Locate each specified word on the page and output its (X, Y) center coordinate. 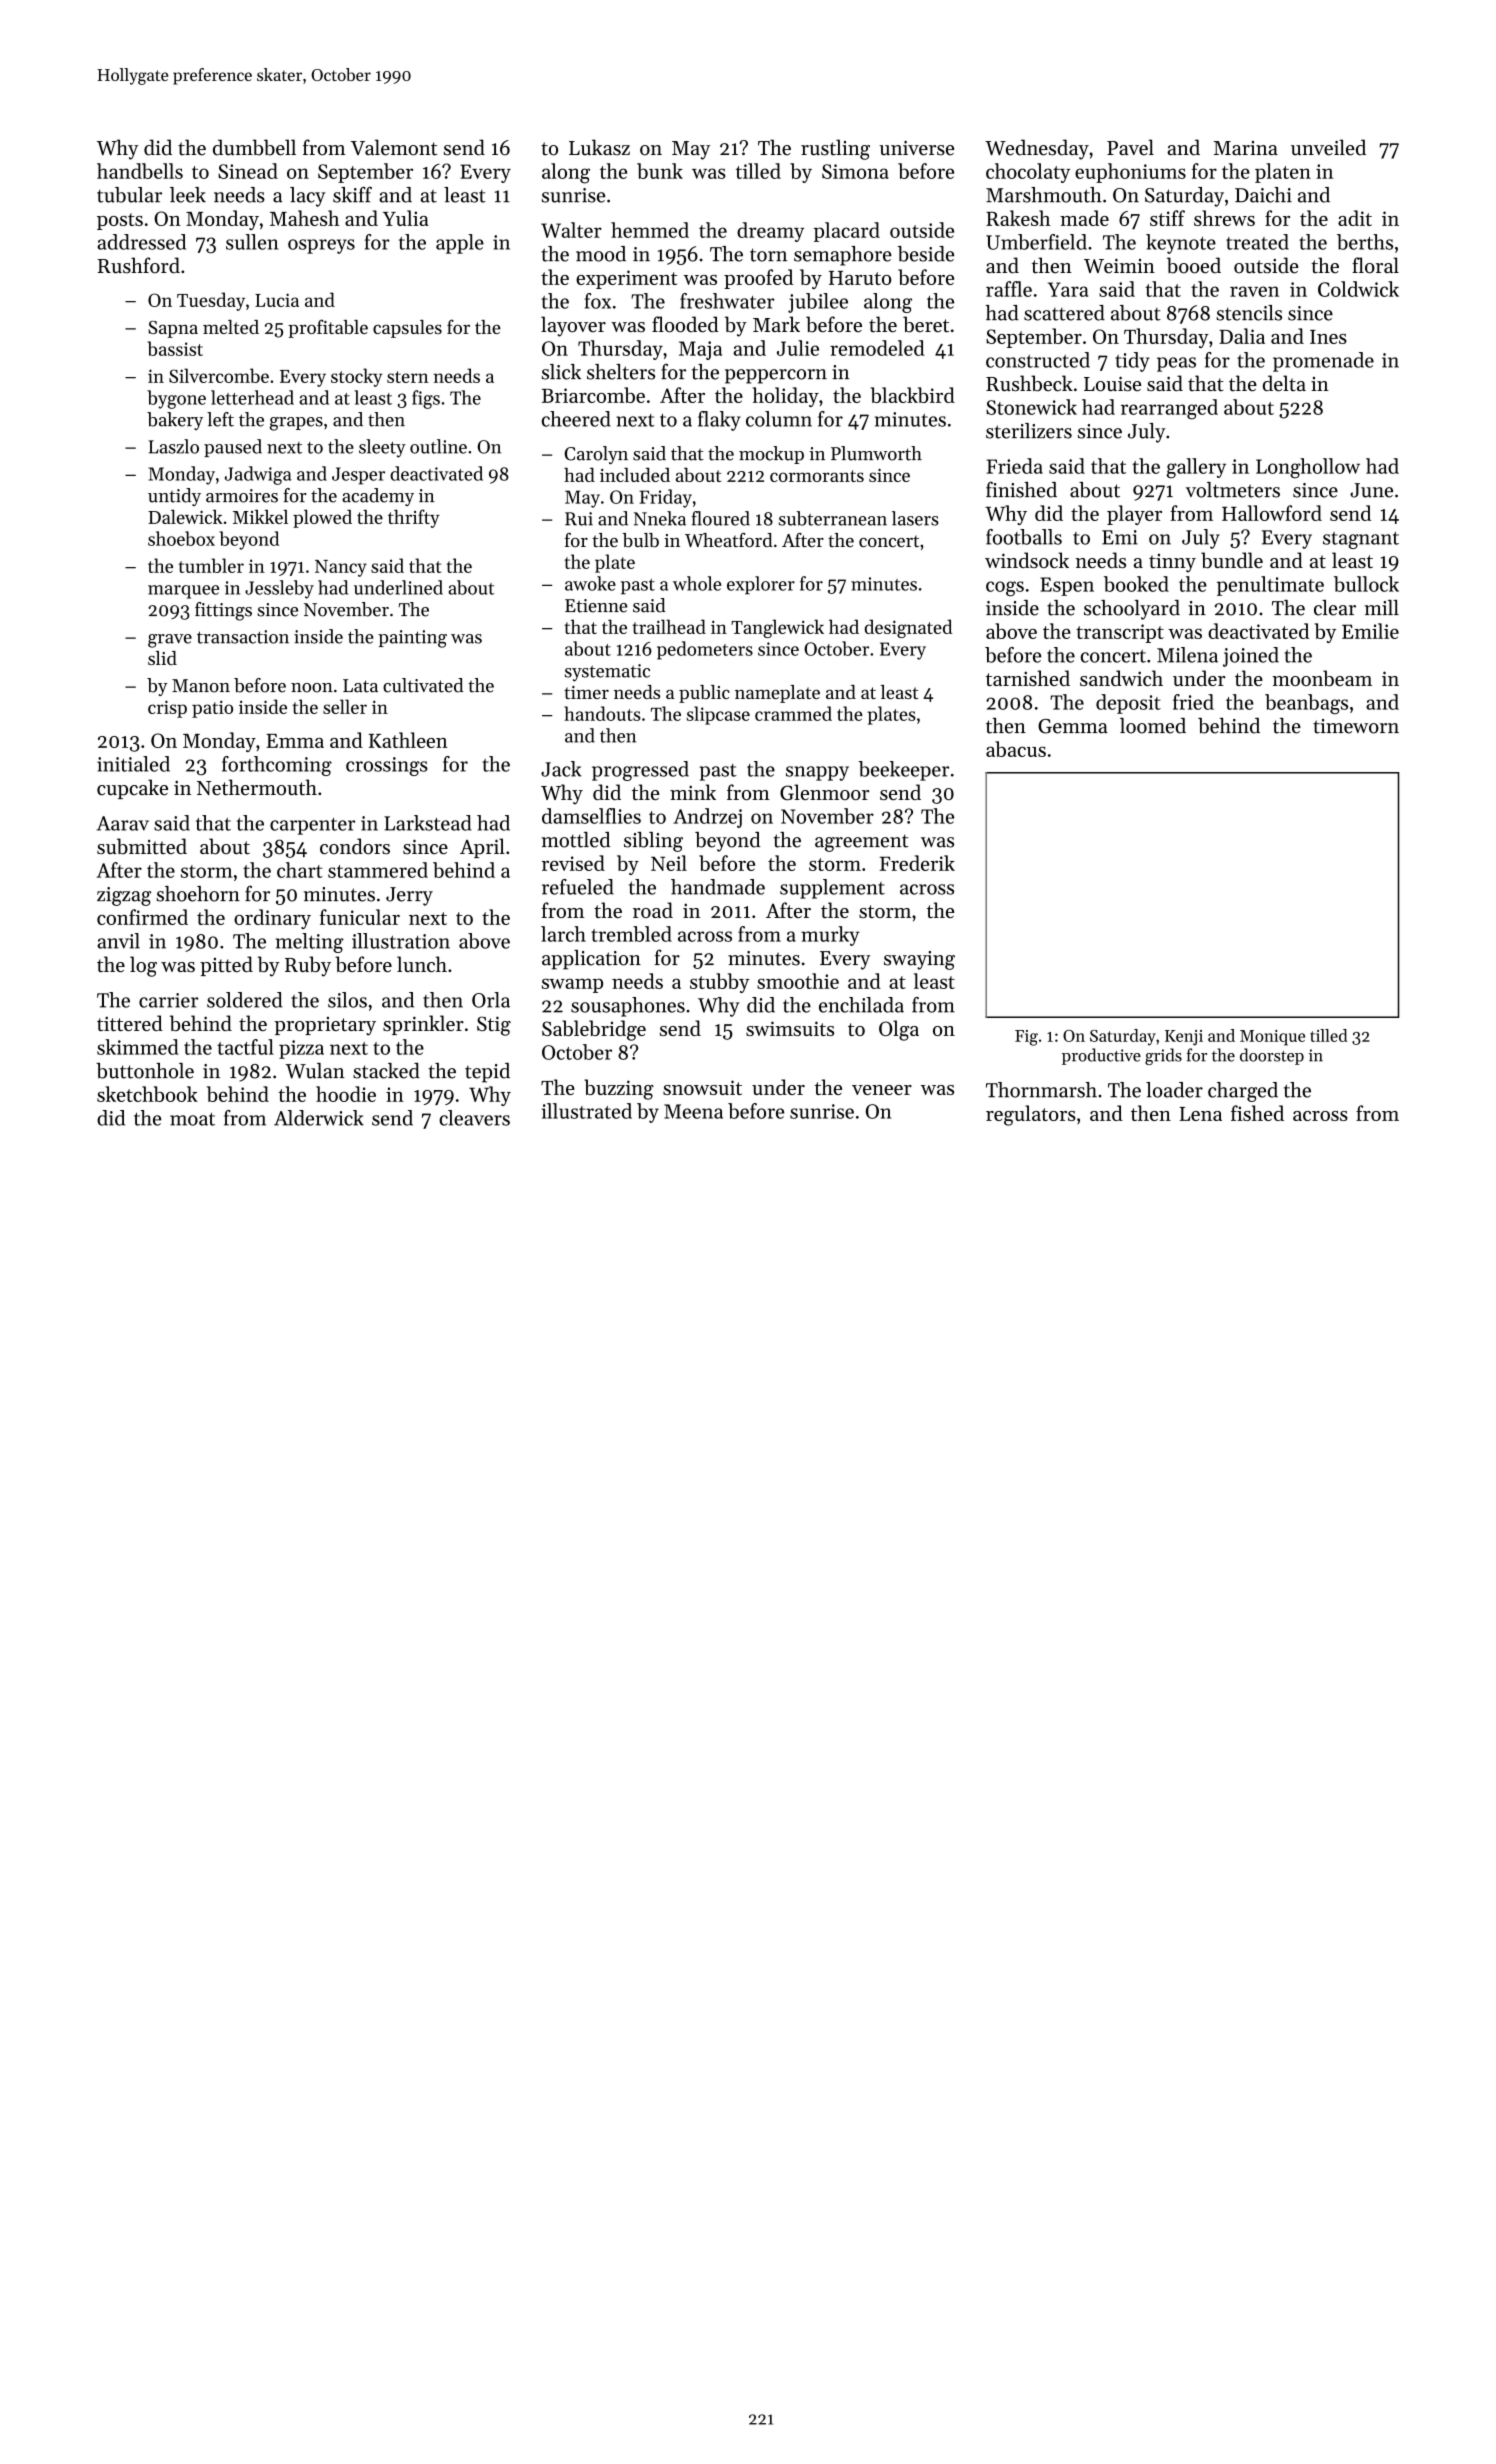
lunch (422, 964)
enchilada (861, 1005)
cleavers (474, 1118)
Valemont (394, 147)
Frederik (917, 863)
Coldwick (1358, 289)
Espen (1067, 586)
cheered (576, 419)
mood (601, 254)
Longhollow (1308, 468)
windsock (1027, 560)
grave (170, 641)
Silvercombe (219, 375)
